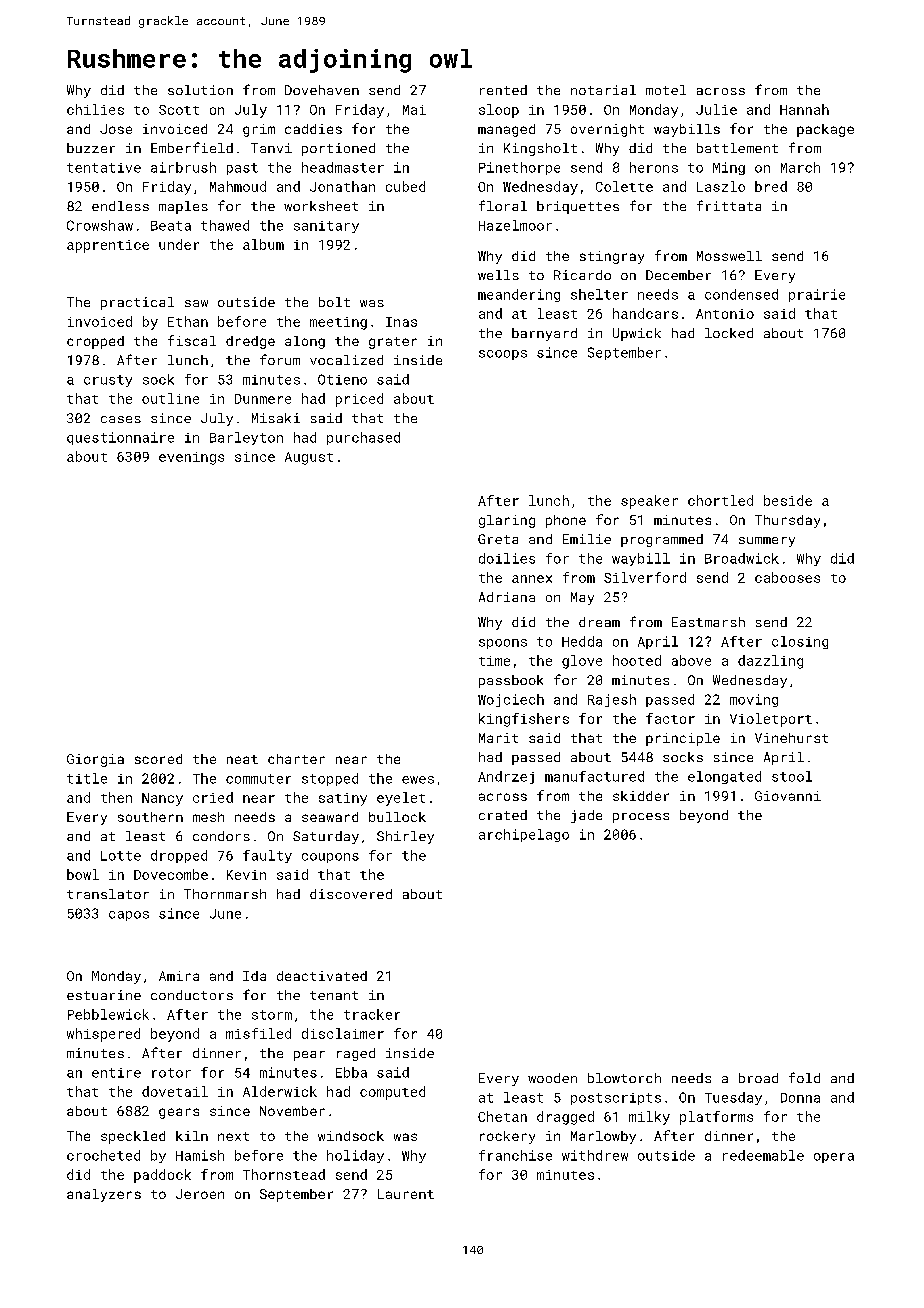 The width and height of the screenshot is (924, 1308). What do you see at coordinates (104, 1195) in the screenshot?
I see `analyzers` at bounding box center [104, 1195].
